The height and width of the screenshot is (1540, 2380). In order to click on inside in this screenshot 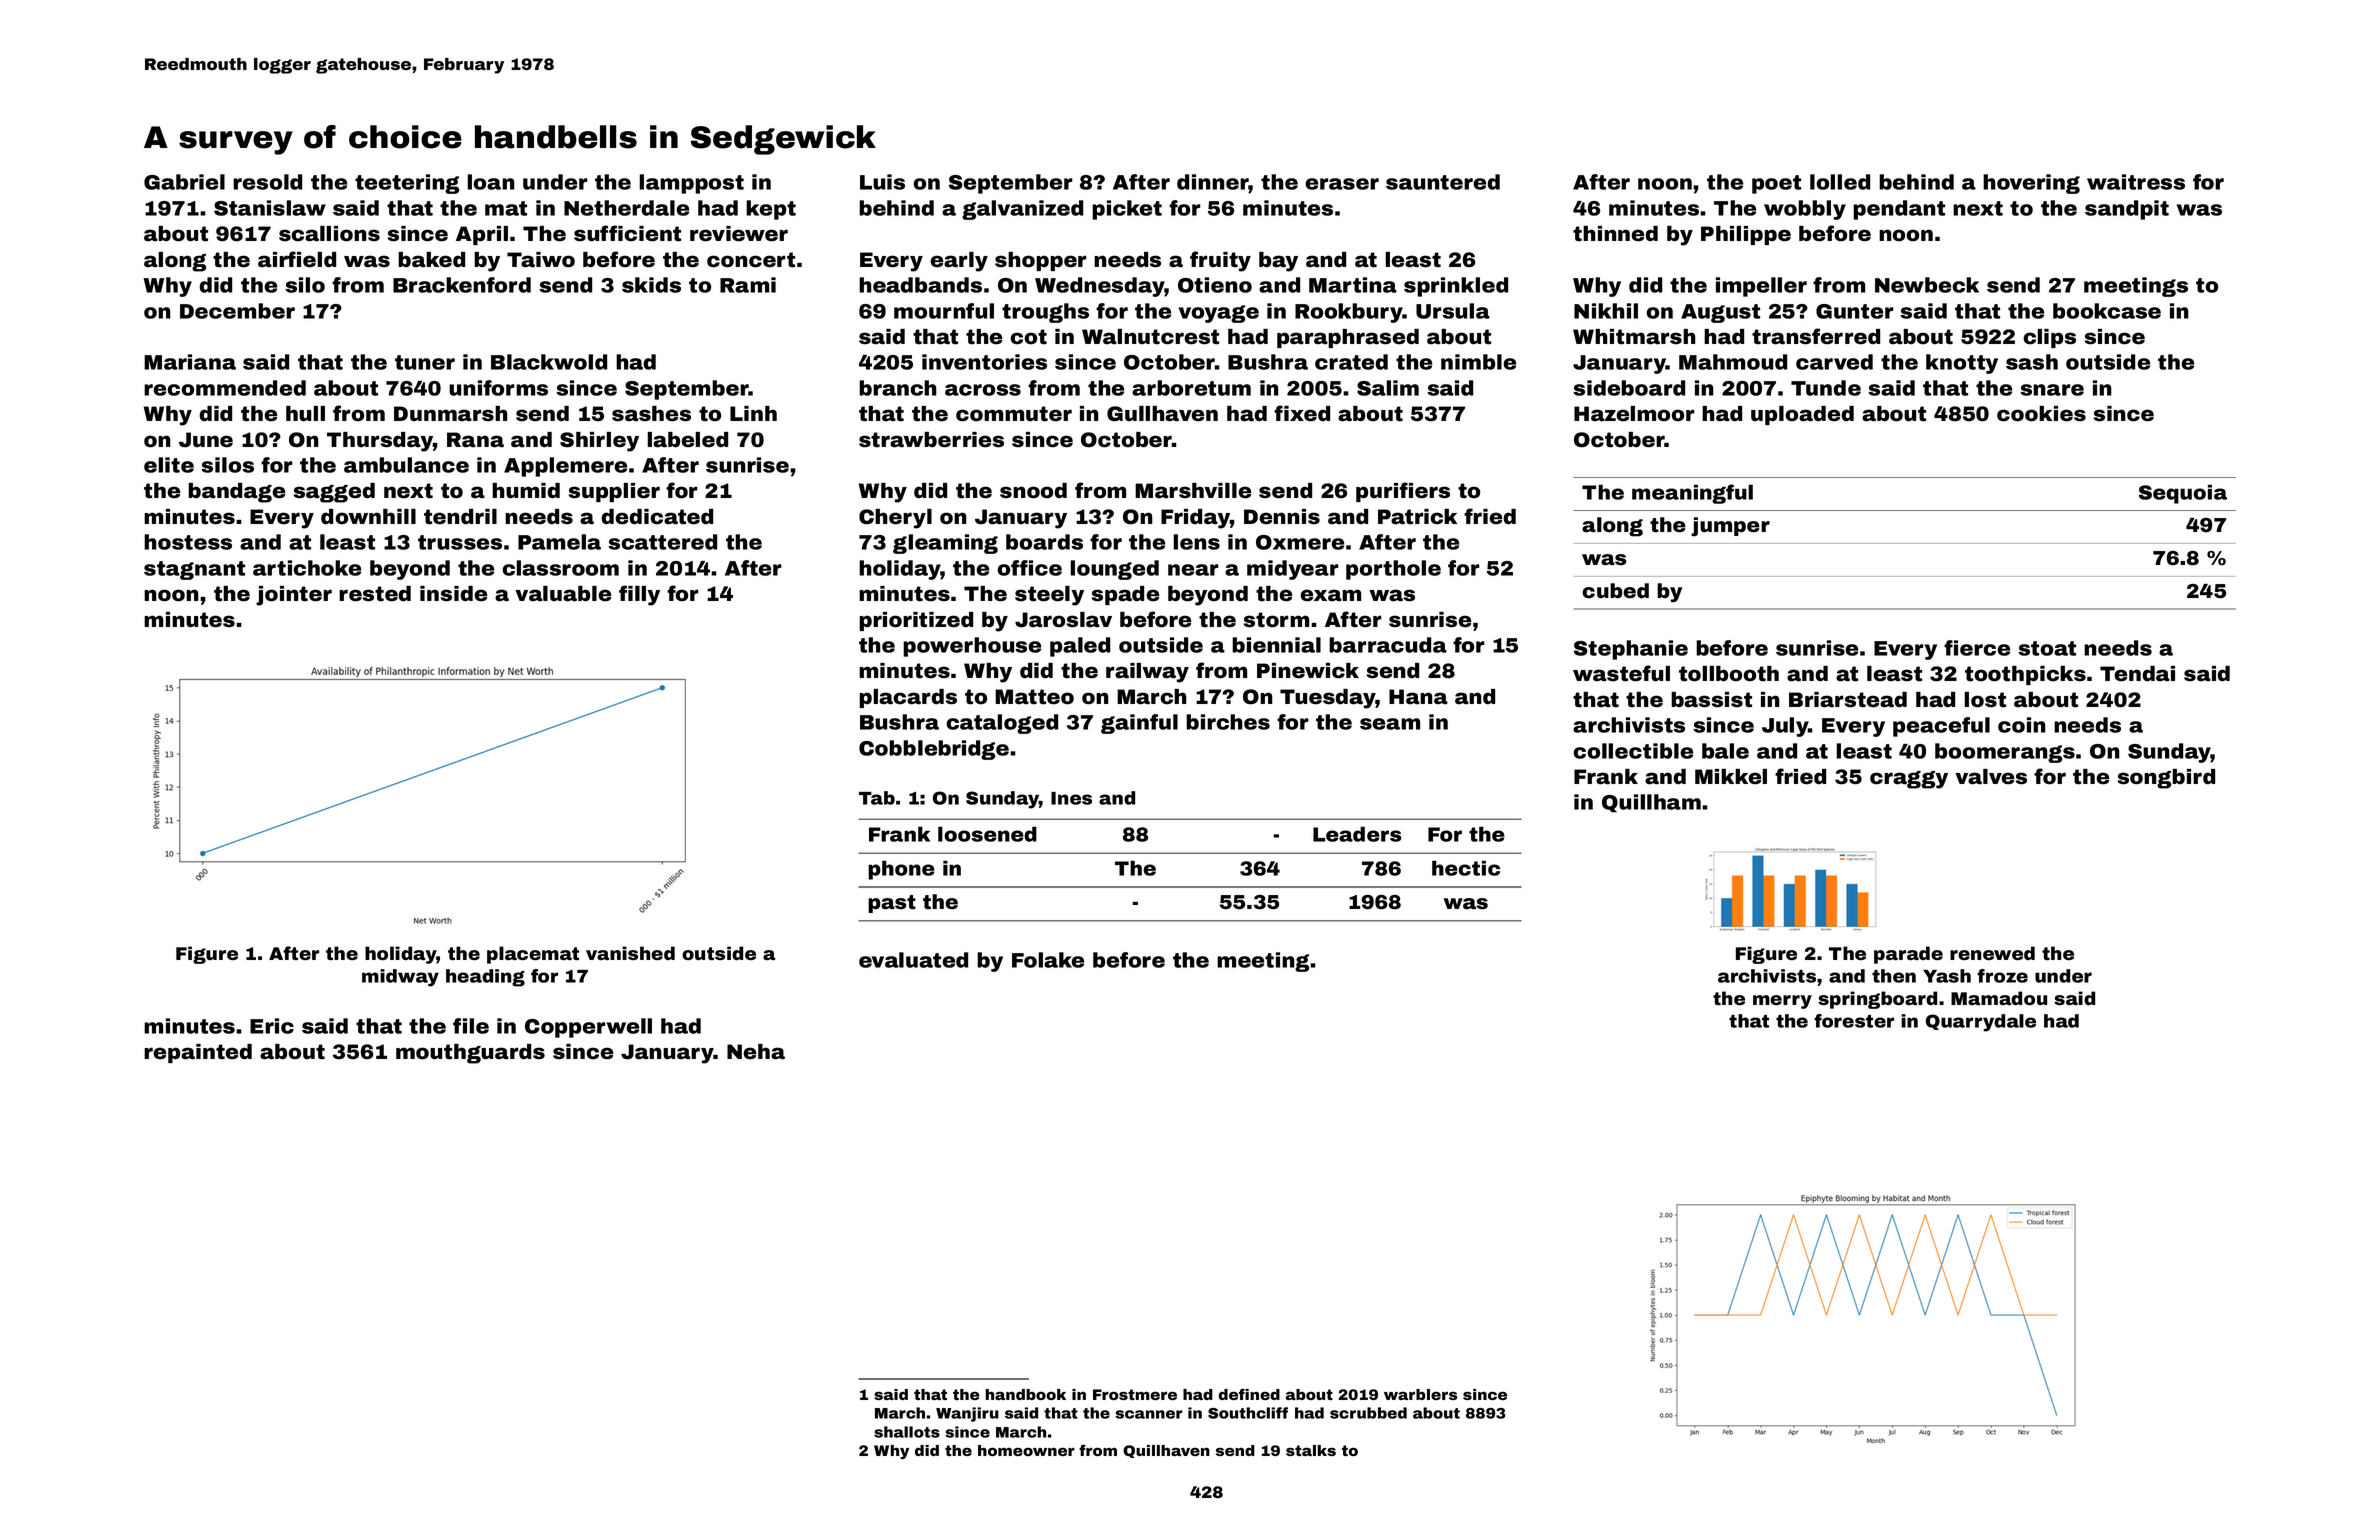, I will do `click(453, 594)`.
